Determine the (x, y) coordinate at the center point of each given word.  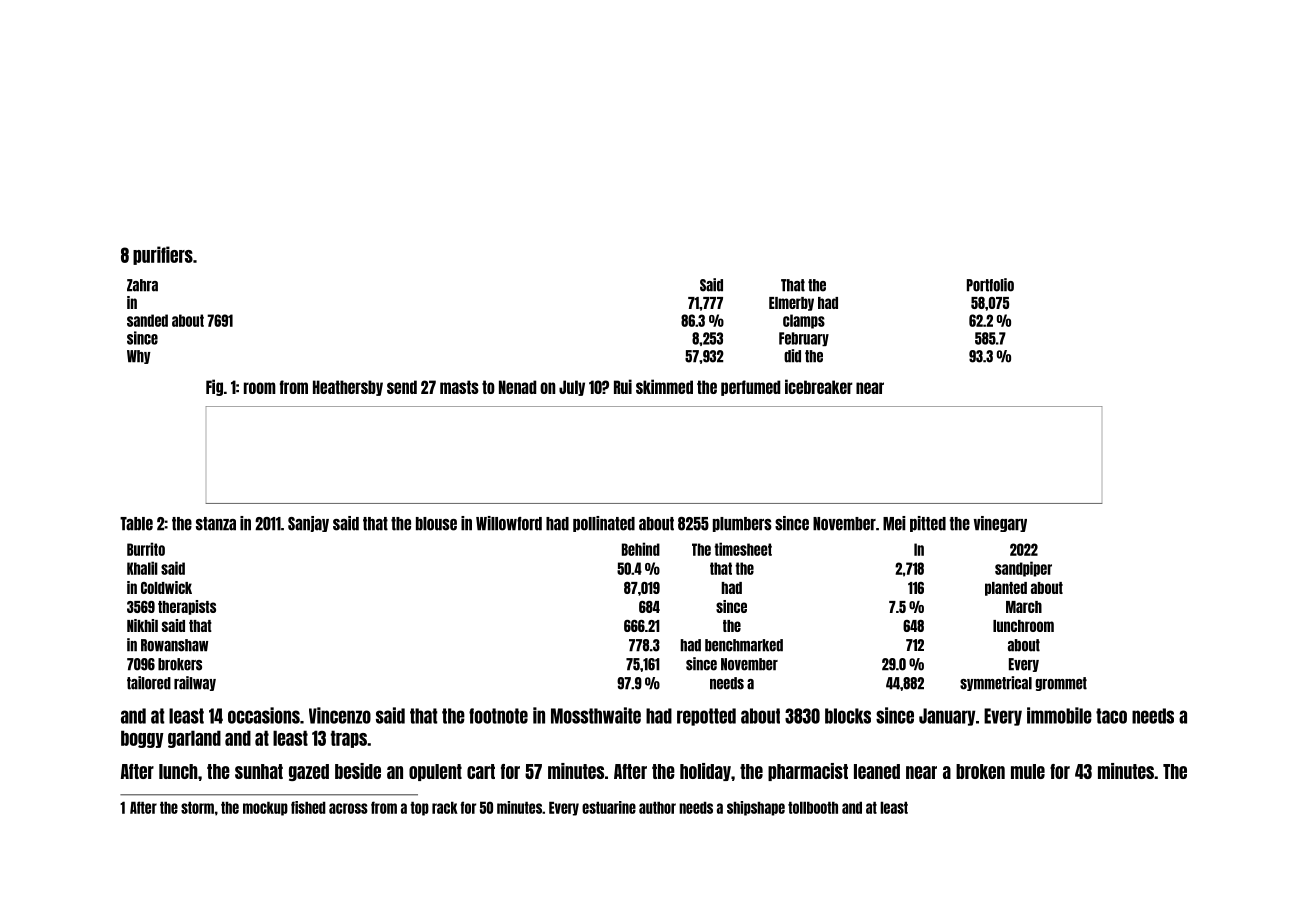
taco (1111, 716)
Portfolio (990, 285)
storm (197, 807)
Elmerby (791, 304)
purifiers (163, 255)
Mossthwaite (596, 715)
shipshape (756, 808)
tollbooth (813, 807)
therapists (187, 607)
